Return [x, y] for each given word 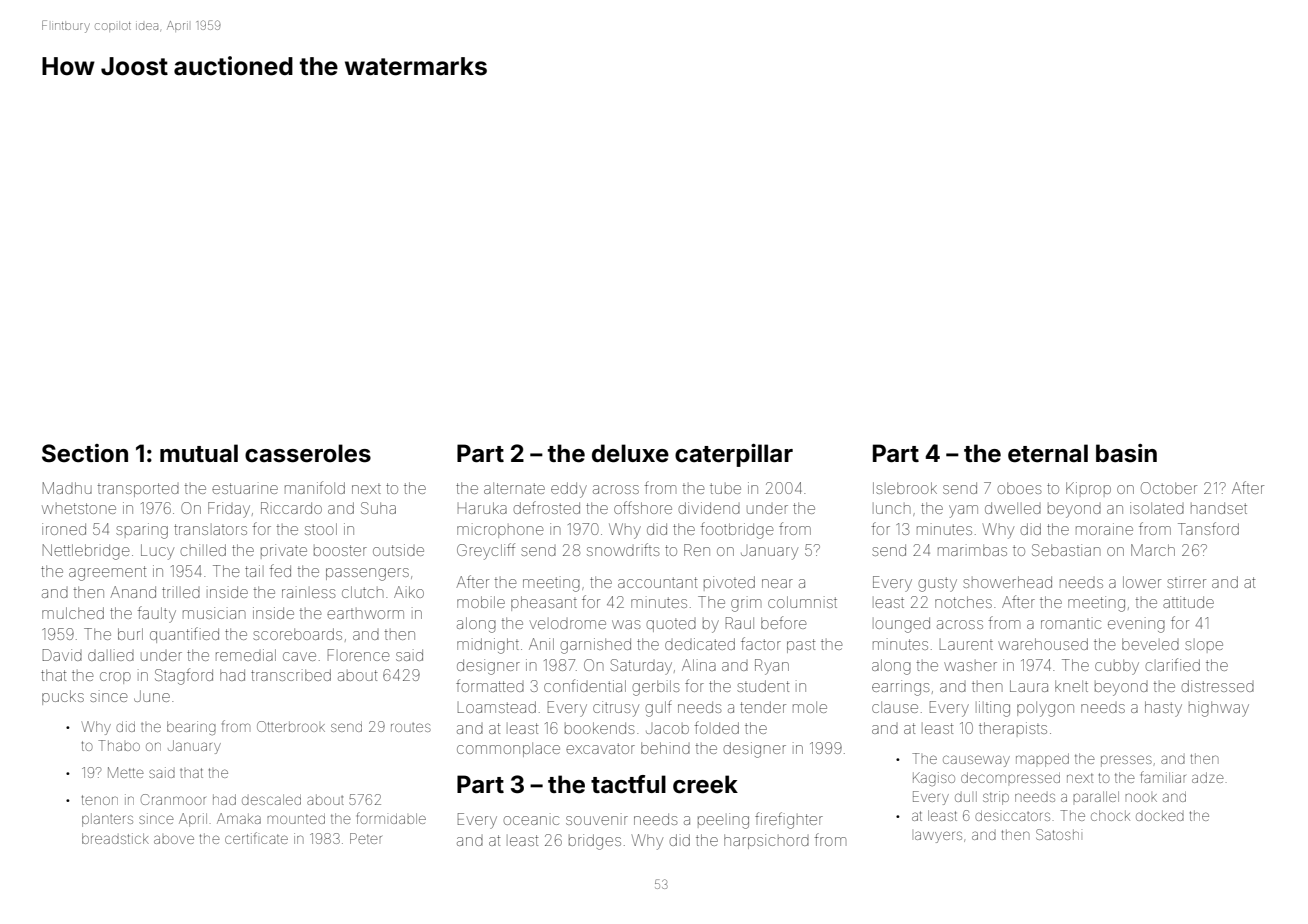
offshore [643, 507]
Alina [699, 665]
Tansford [1208, 528]
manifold [315, 487]
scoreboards [297, 634]
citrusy [616, 709]
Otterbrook [291, 726]
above [174, 839]
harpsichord [766, 841]
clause [895, 707]
